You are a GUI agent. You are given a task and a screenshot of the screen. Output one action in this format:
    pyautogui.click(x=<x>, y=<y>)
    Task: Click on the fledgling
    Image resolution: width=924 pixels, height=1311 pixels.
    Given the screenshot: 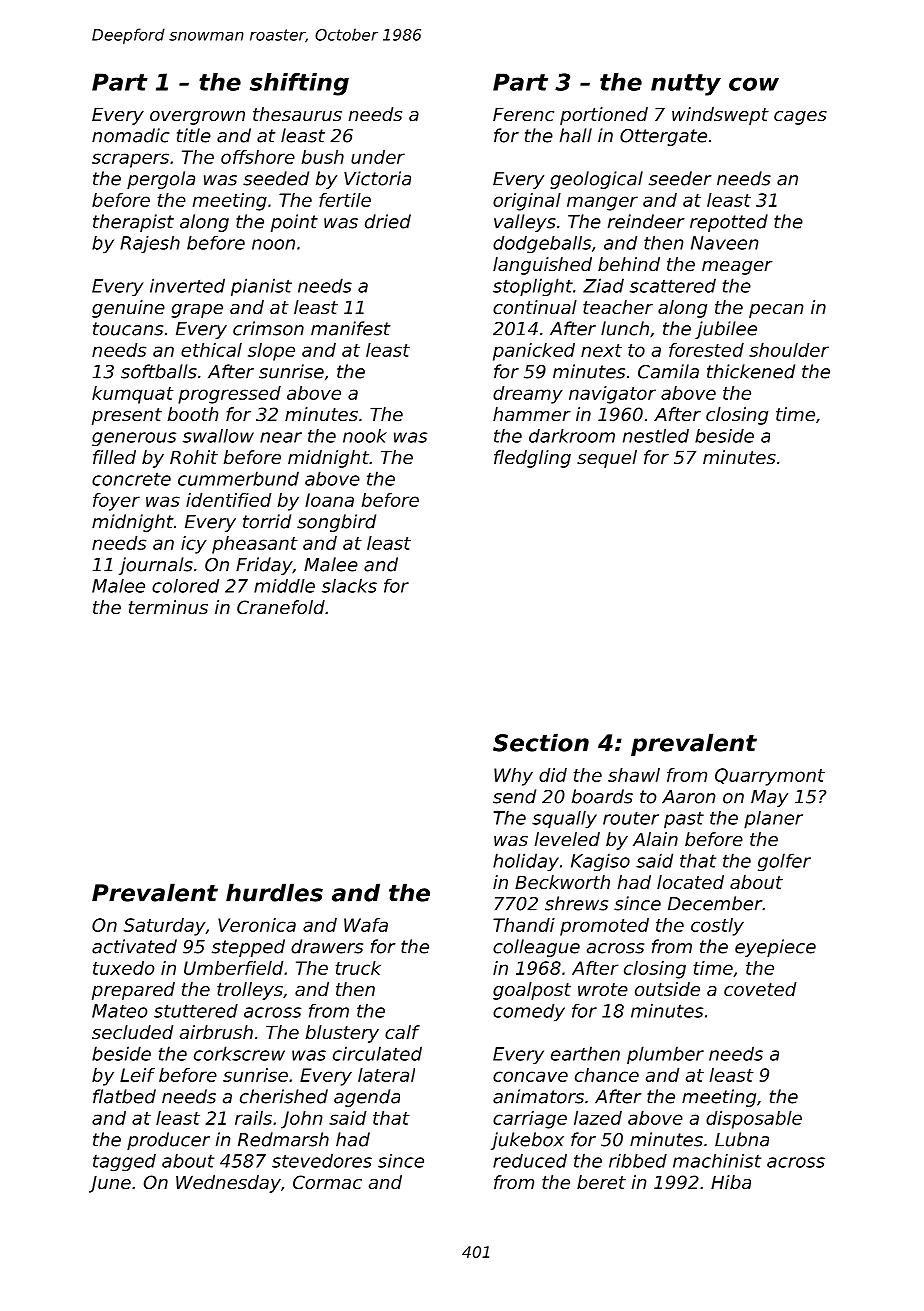 What is the action you would take?
    pyautogui.click(x=532, y=459)
